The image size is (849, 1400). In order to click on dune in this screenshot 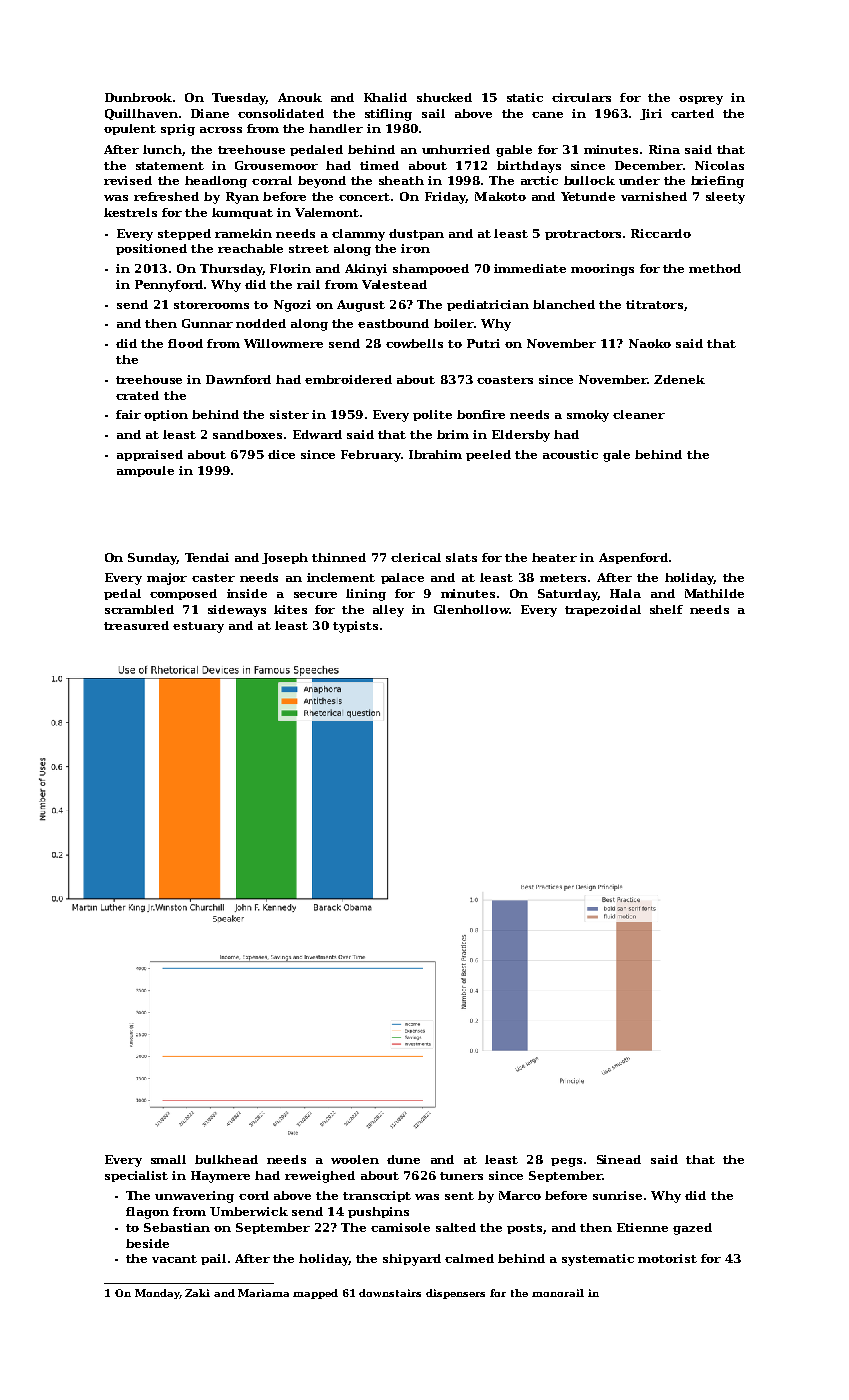, I will do `click(403, 1159)`.
